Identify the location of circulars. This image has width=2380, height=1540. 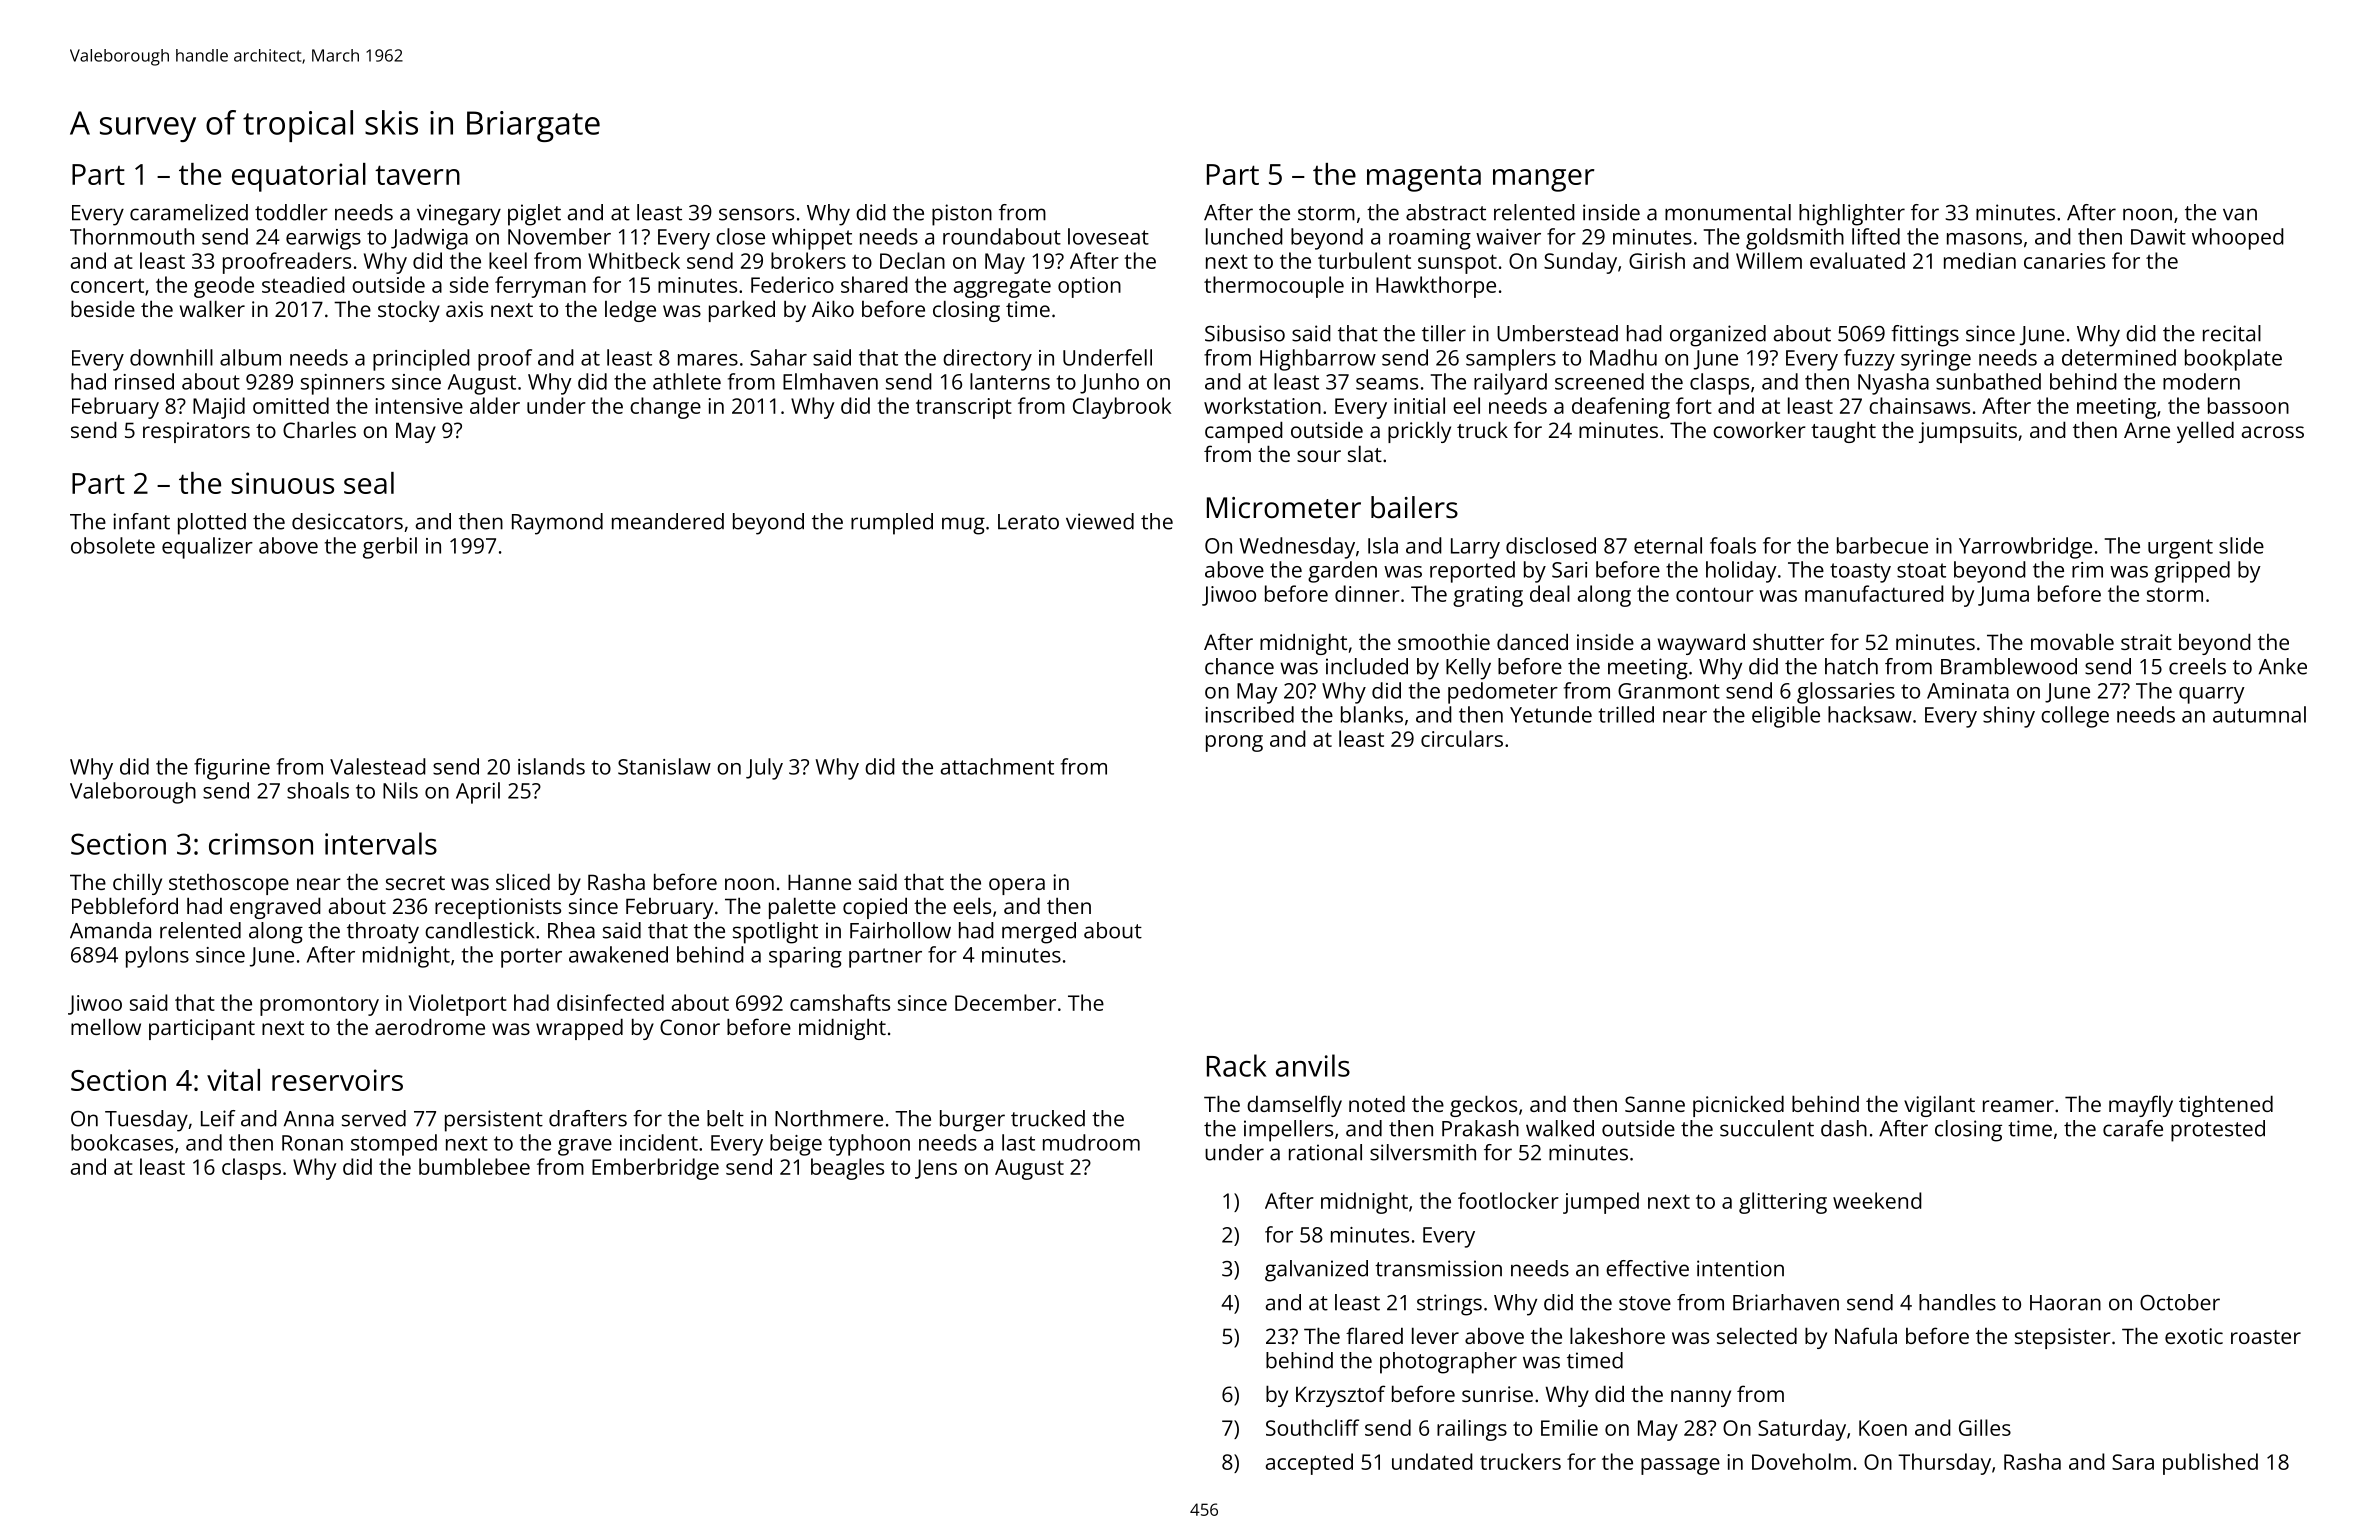
(1462, 738).
